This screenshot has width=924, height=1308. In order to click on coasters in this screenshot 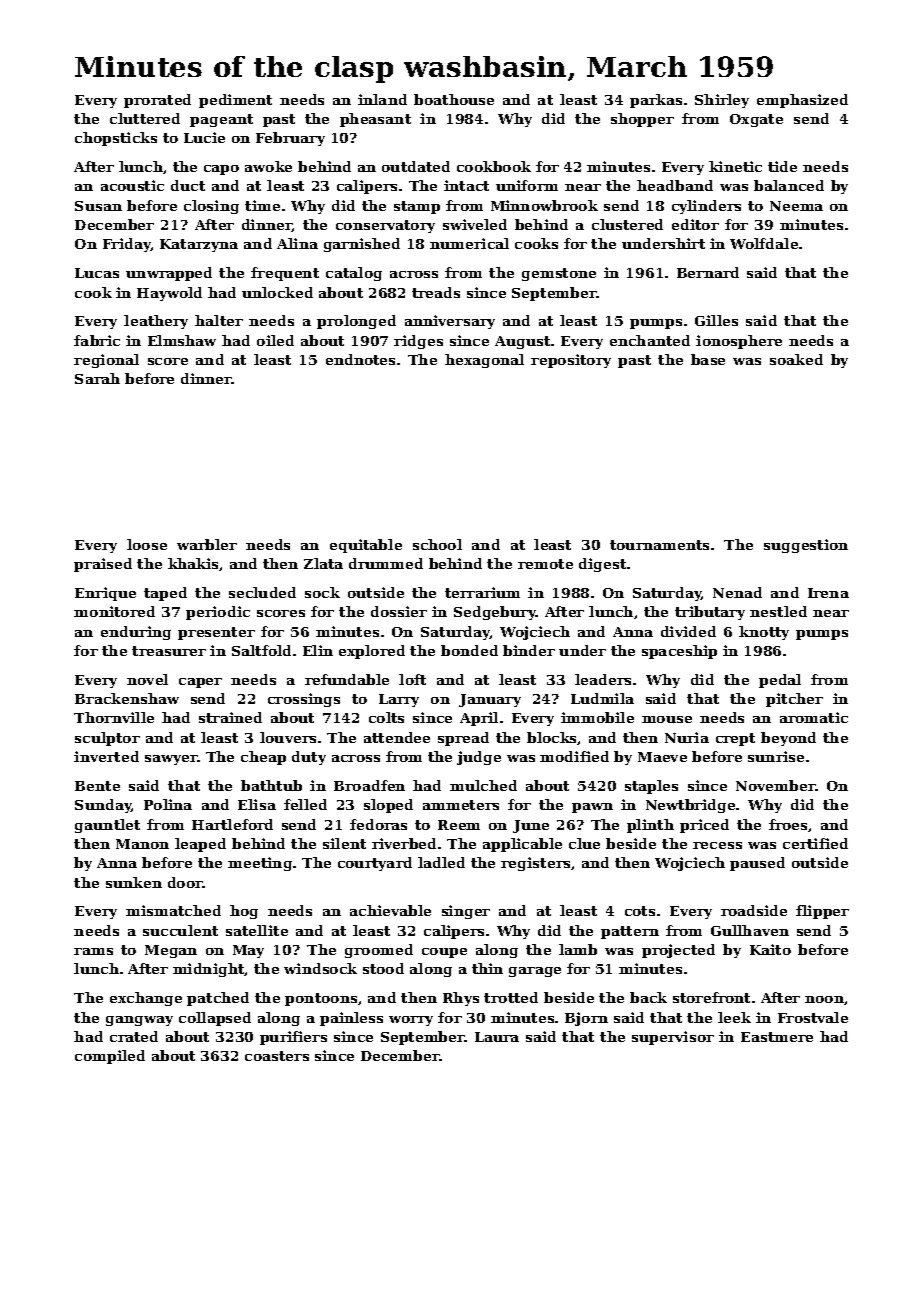, I will do `click(277, 1056)`.
